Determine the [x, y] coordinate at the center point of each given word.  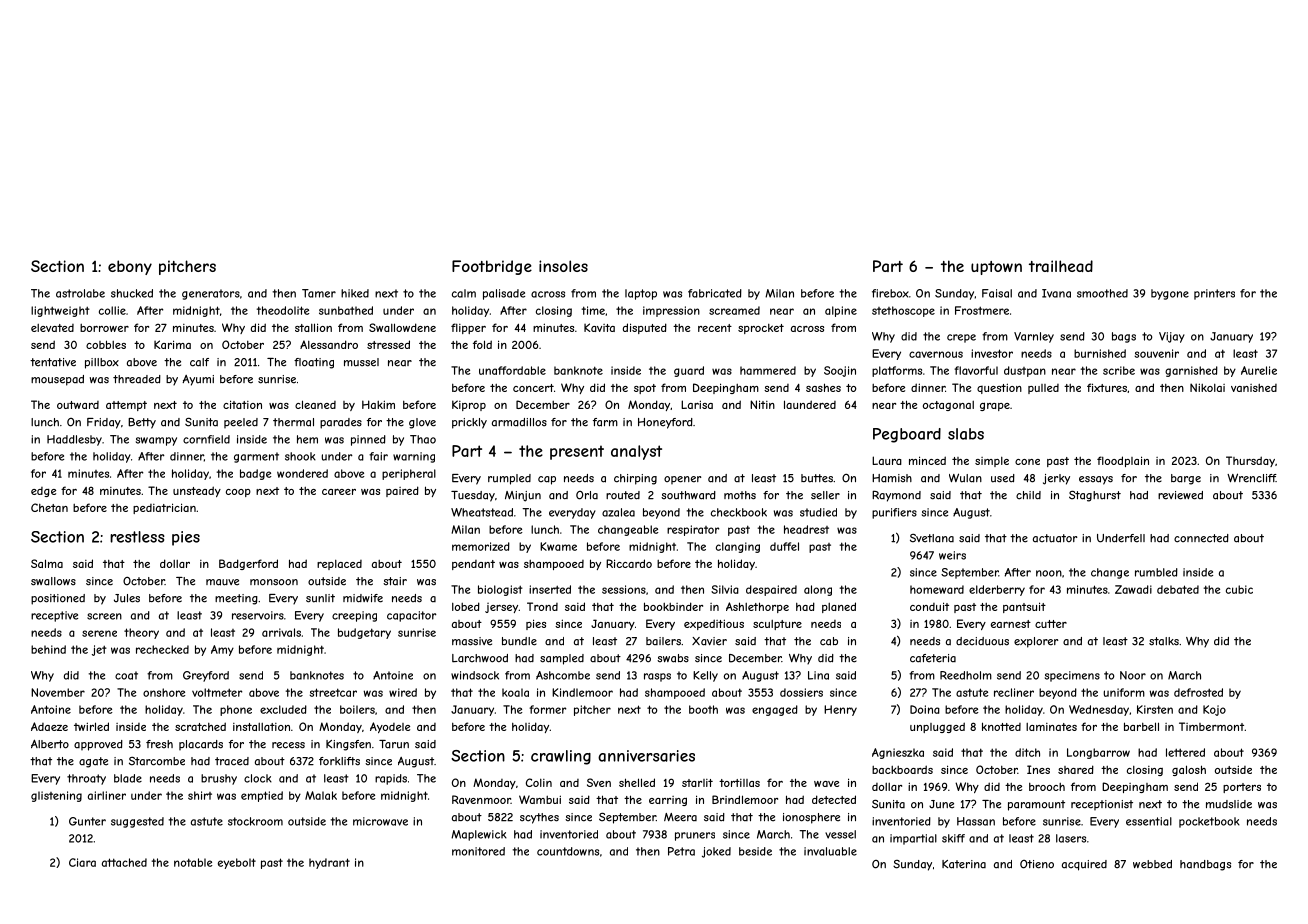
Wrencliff [1251, 478]
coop [238, 493]
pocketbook [1209, 822]
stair [395, 581]
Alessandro [329, 344]
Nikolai [1207, 387]
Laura [887, 460]
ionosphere [811, 818]
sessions [624, 589]
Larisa [697, 404]
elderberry [997, 590]
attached [124, 862]
